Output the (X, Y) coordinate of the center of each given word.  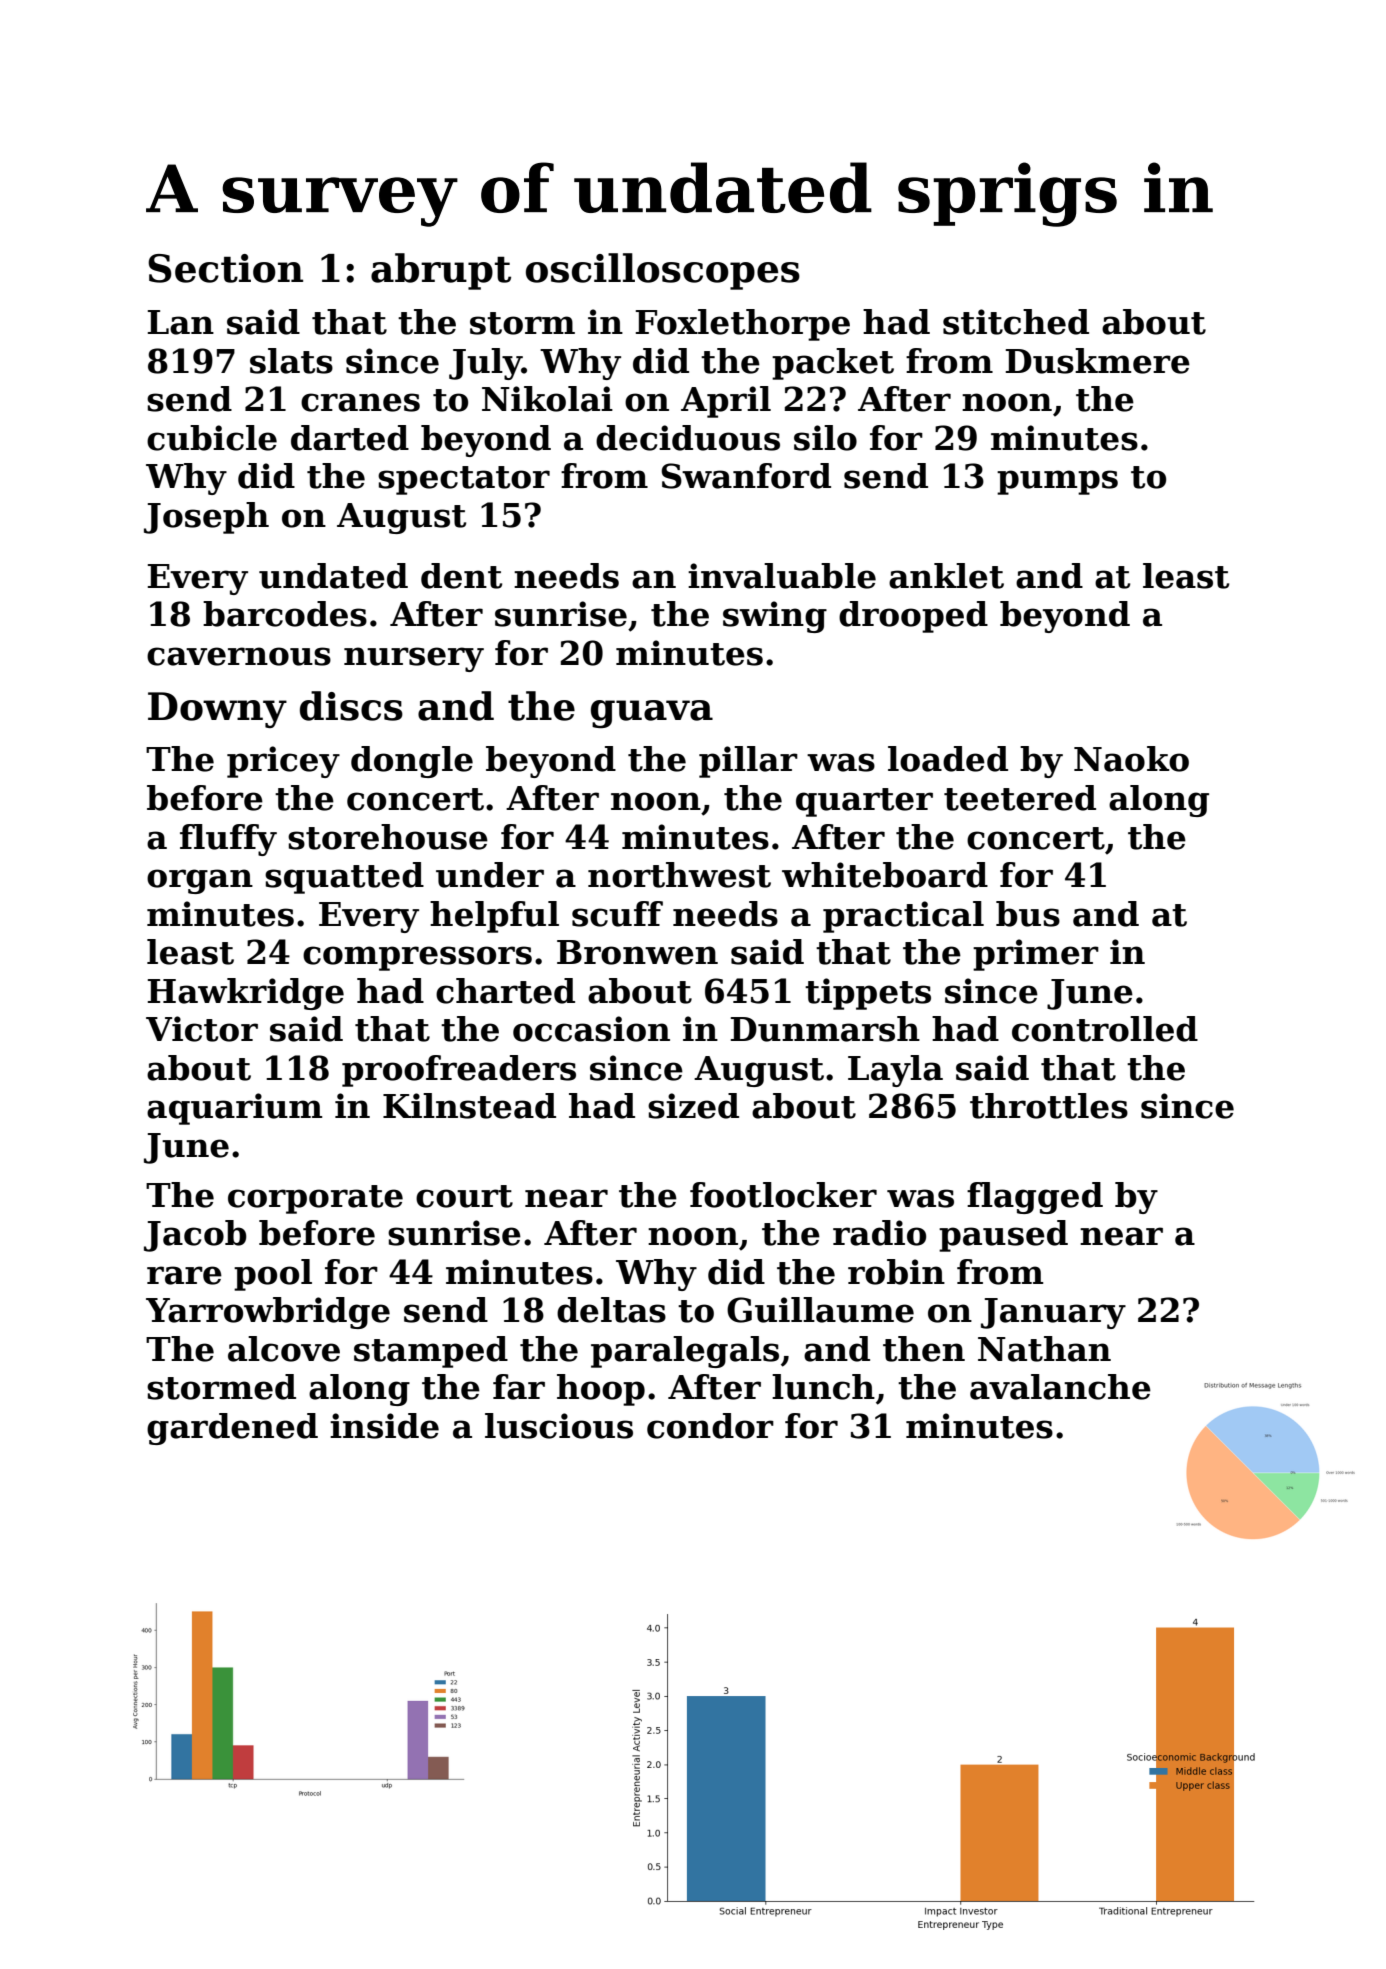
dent (461, 576)
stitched (1016, 322)
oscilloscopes (663, 271)
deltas (611, 1310)
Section (225, 268)
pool (273, 1275)
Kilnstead (469, 1106)
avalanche (1060, 1387)
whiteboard (885, 875)
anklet (946, 576)
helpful (494, 917)
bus (1028, 914)
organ (200, 881)
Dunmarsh (825, 1029)
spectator (464, 480)
